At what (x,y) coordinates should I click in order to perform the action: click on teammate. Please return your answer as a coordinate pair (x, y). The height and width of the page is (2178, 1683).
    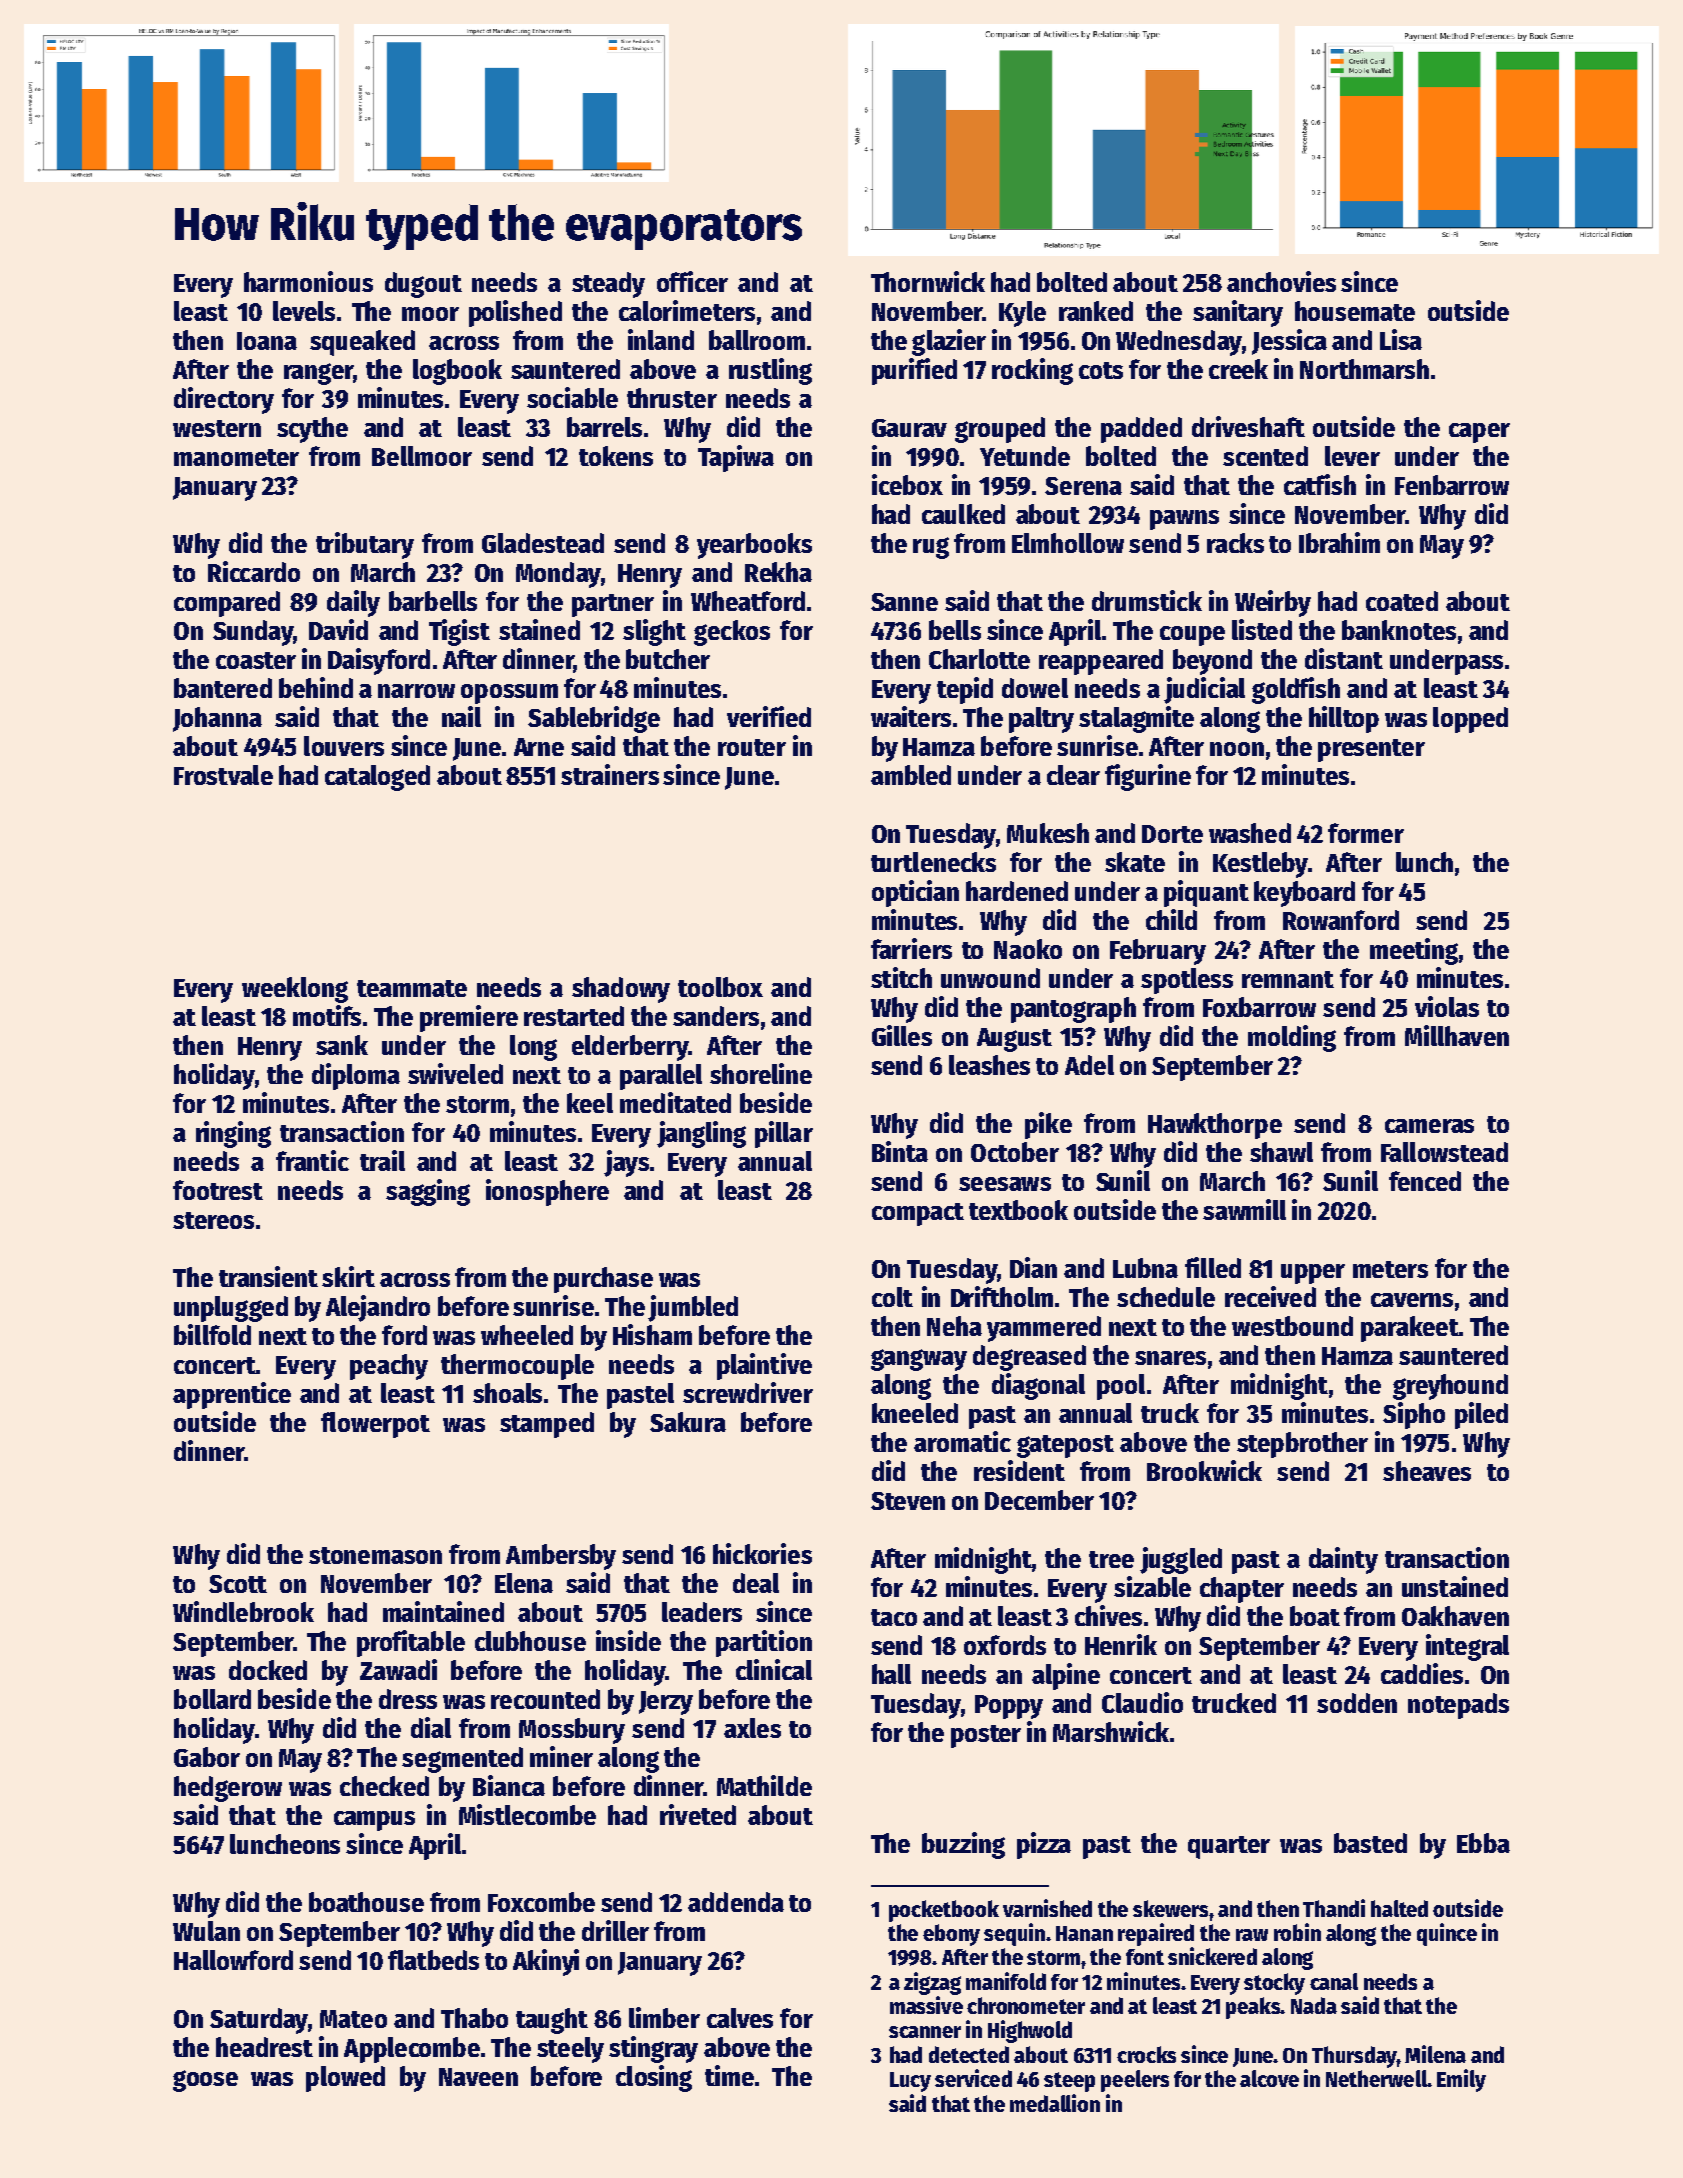
    Looking at the image, I should click on (412, 988).
